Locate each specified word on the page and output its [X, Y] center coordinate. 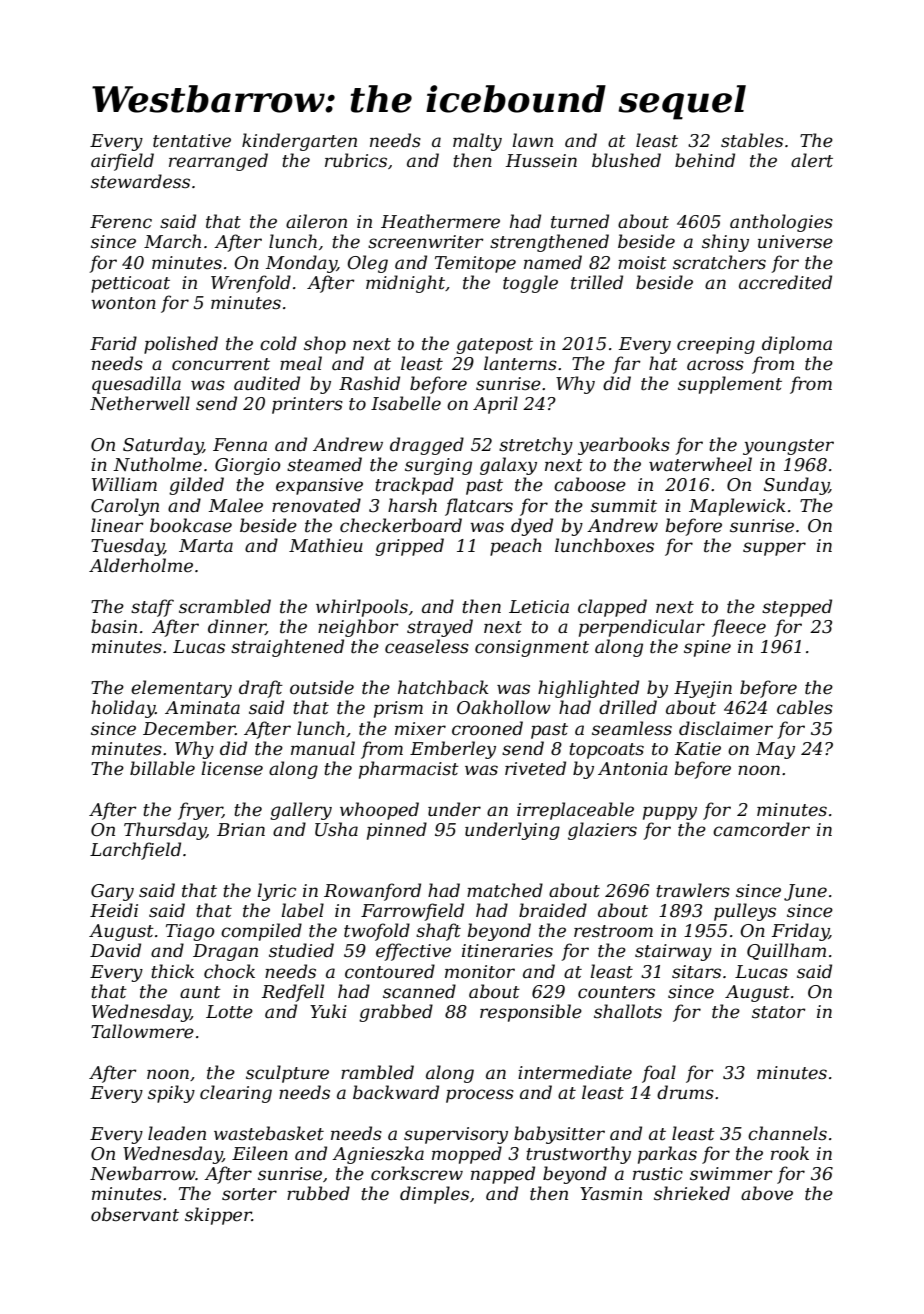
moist [642, 263]
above [767, 1193]
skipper [218, 1216]
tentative [192, 141]
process [480, 1096]
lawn [532, 140]
